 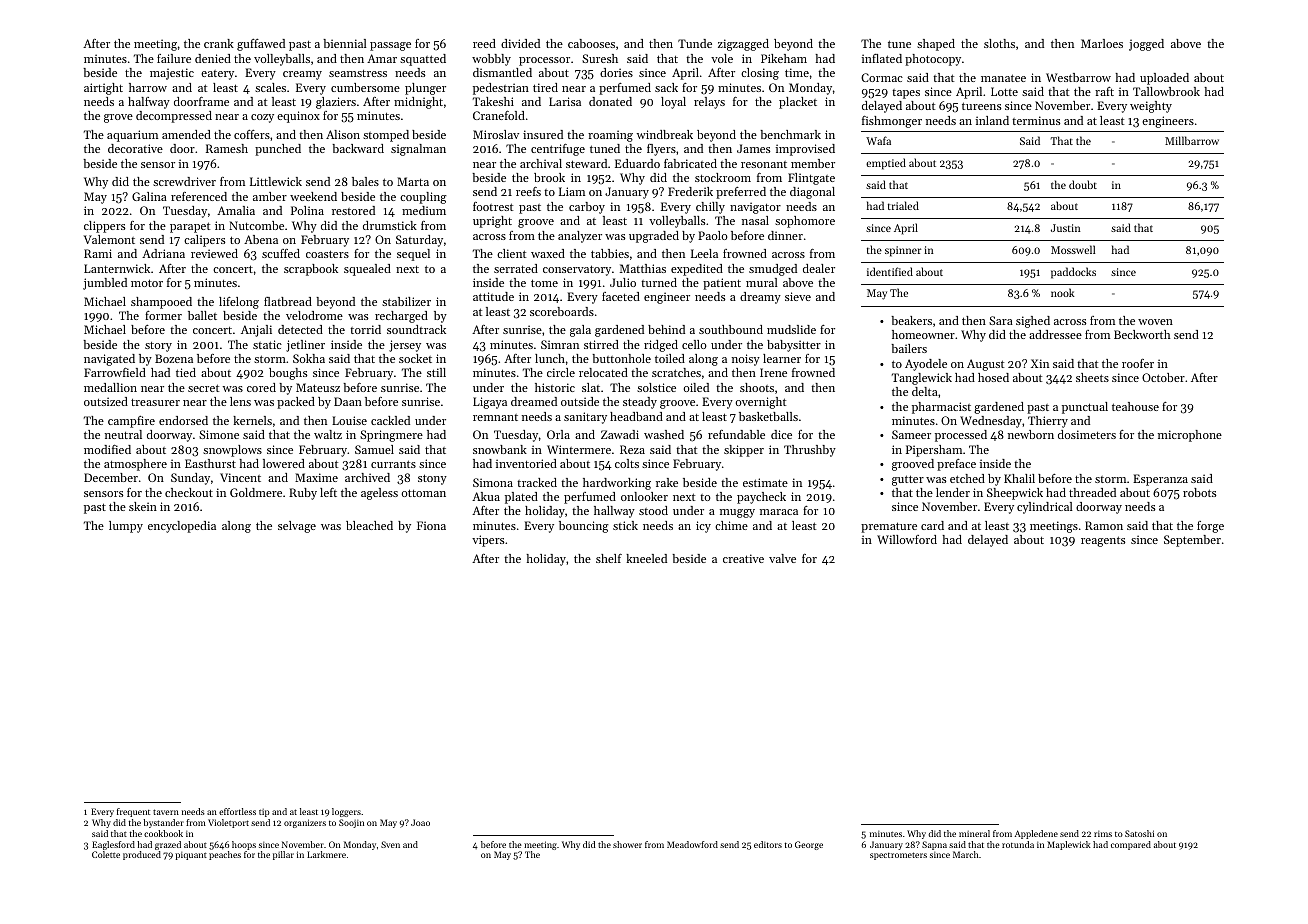 I want to click on motor, so click(x=147, y=283).
